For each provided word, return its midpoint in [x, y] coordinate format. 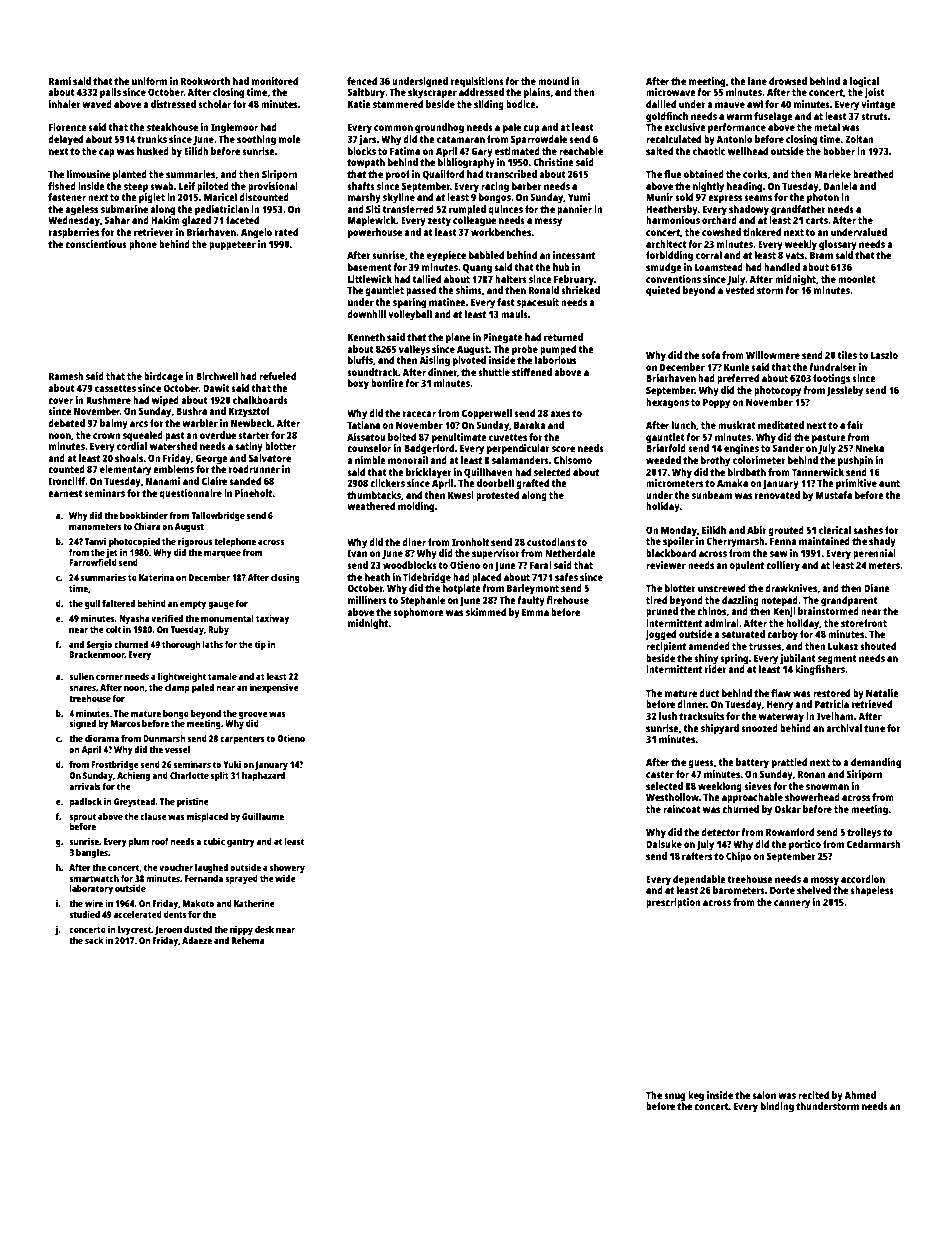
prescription [673, 903]
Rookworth [205, 81]
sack [94, 940]
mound [553, 81]
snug [674, 1097]
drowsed [788, 81]
